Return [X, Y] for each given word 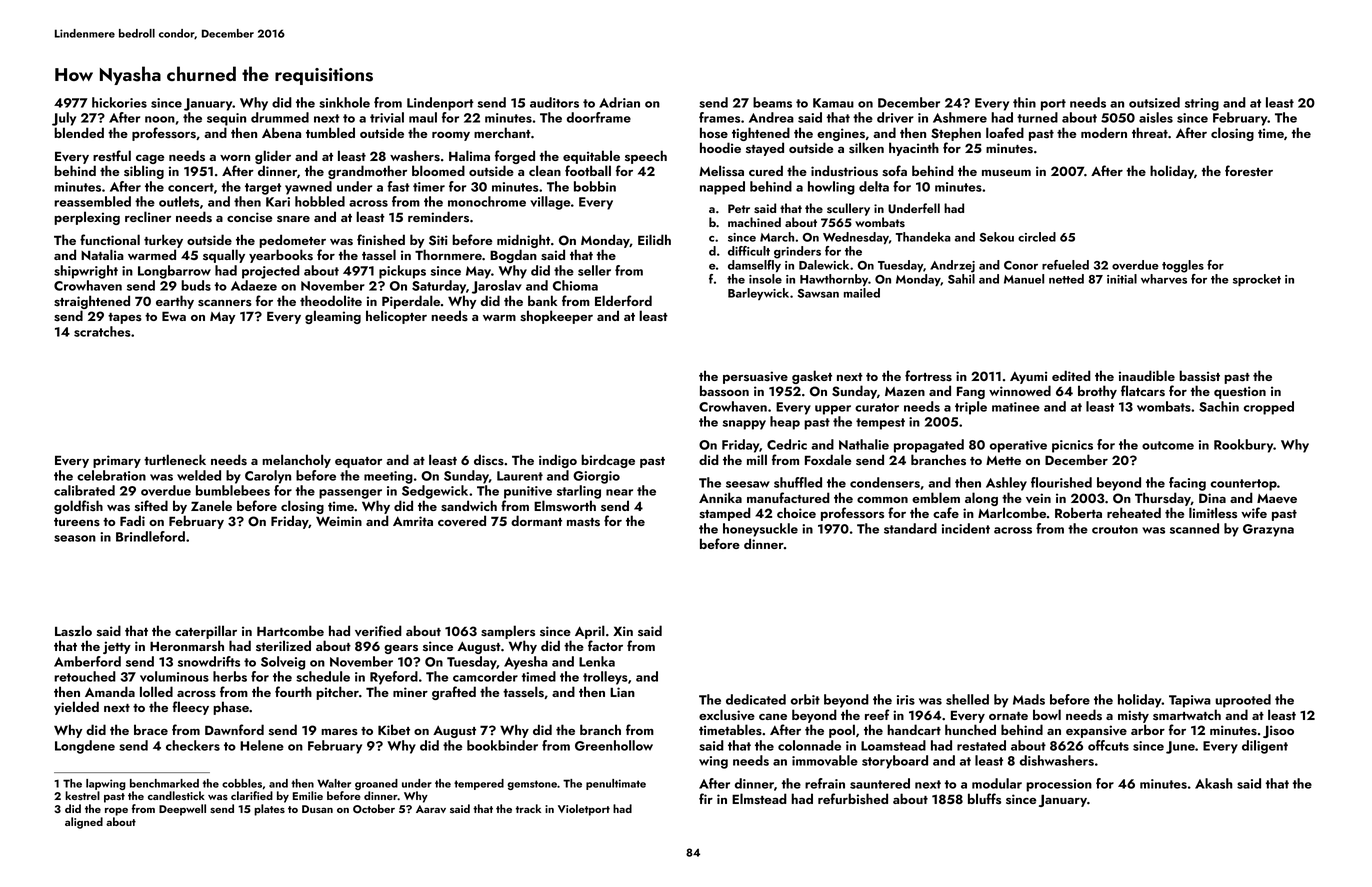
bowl [1047, 714]
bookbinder [502, 745]
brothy [1097, 392]
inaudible [1147, 375]
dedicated [756, 699]
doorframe [599, 117]
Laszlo [73, 631]
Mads [1029, 699]
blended [79, 132]
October [374, 808]
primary [117, 461]
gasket [812, 377]
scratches [102, 331]
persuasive [755, 377]
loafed [1005, 132]
